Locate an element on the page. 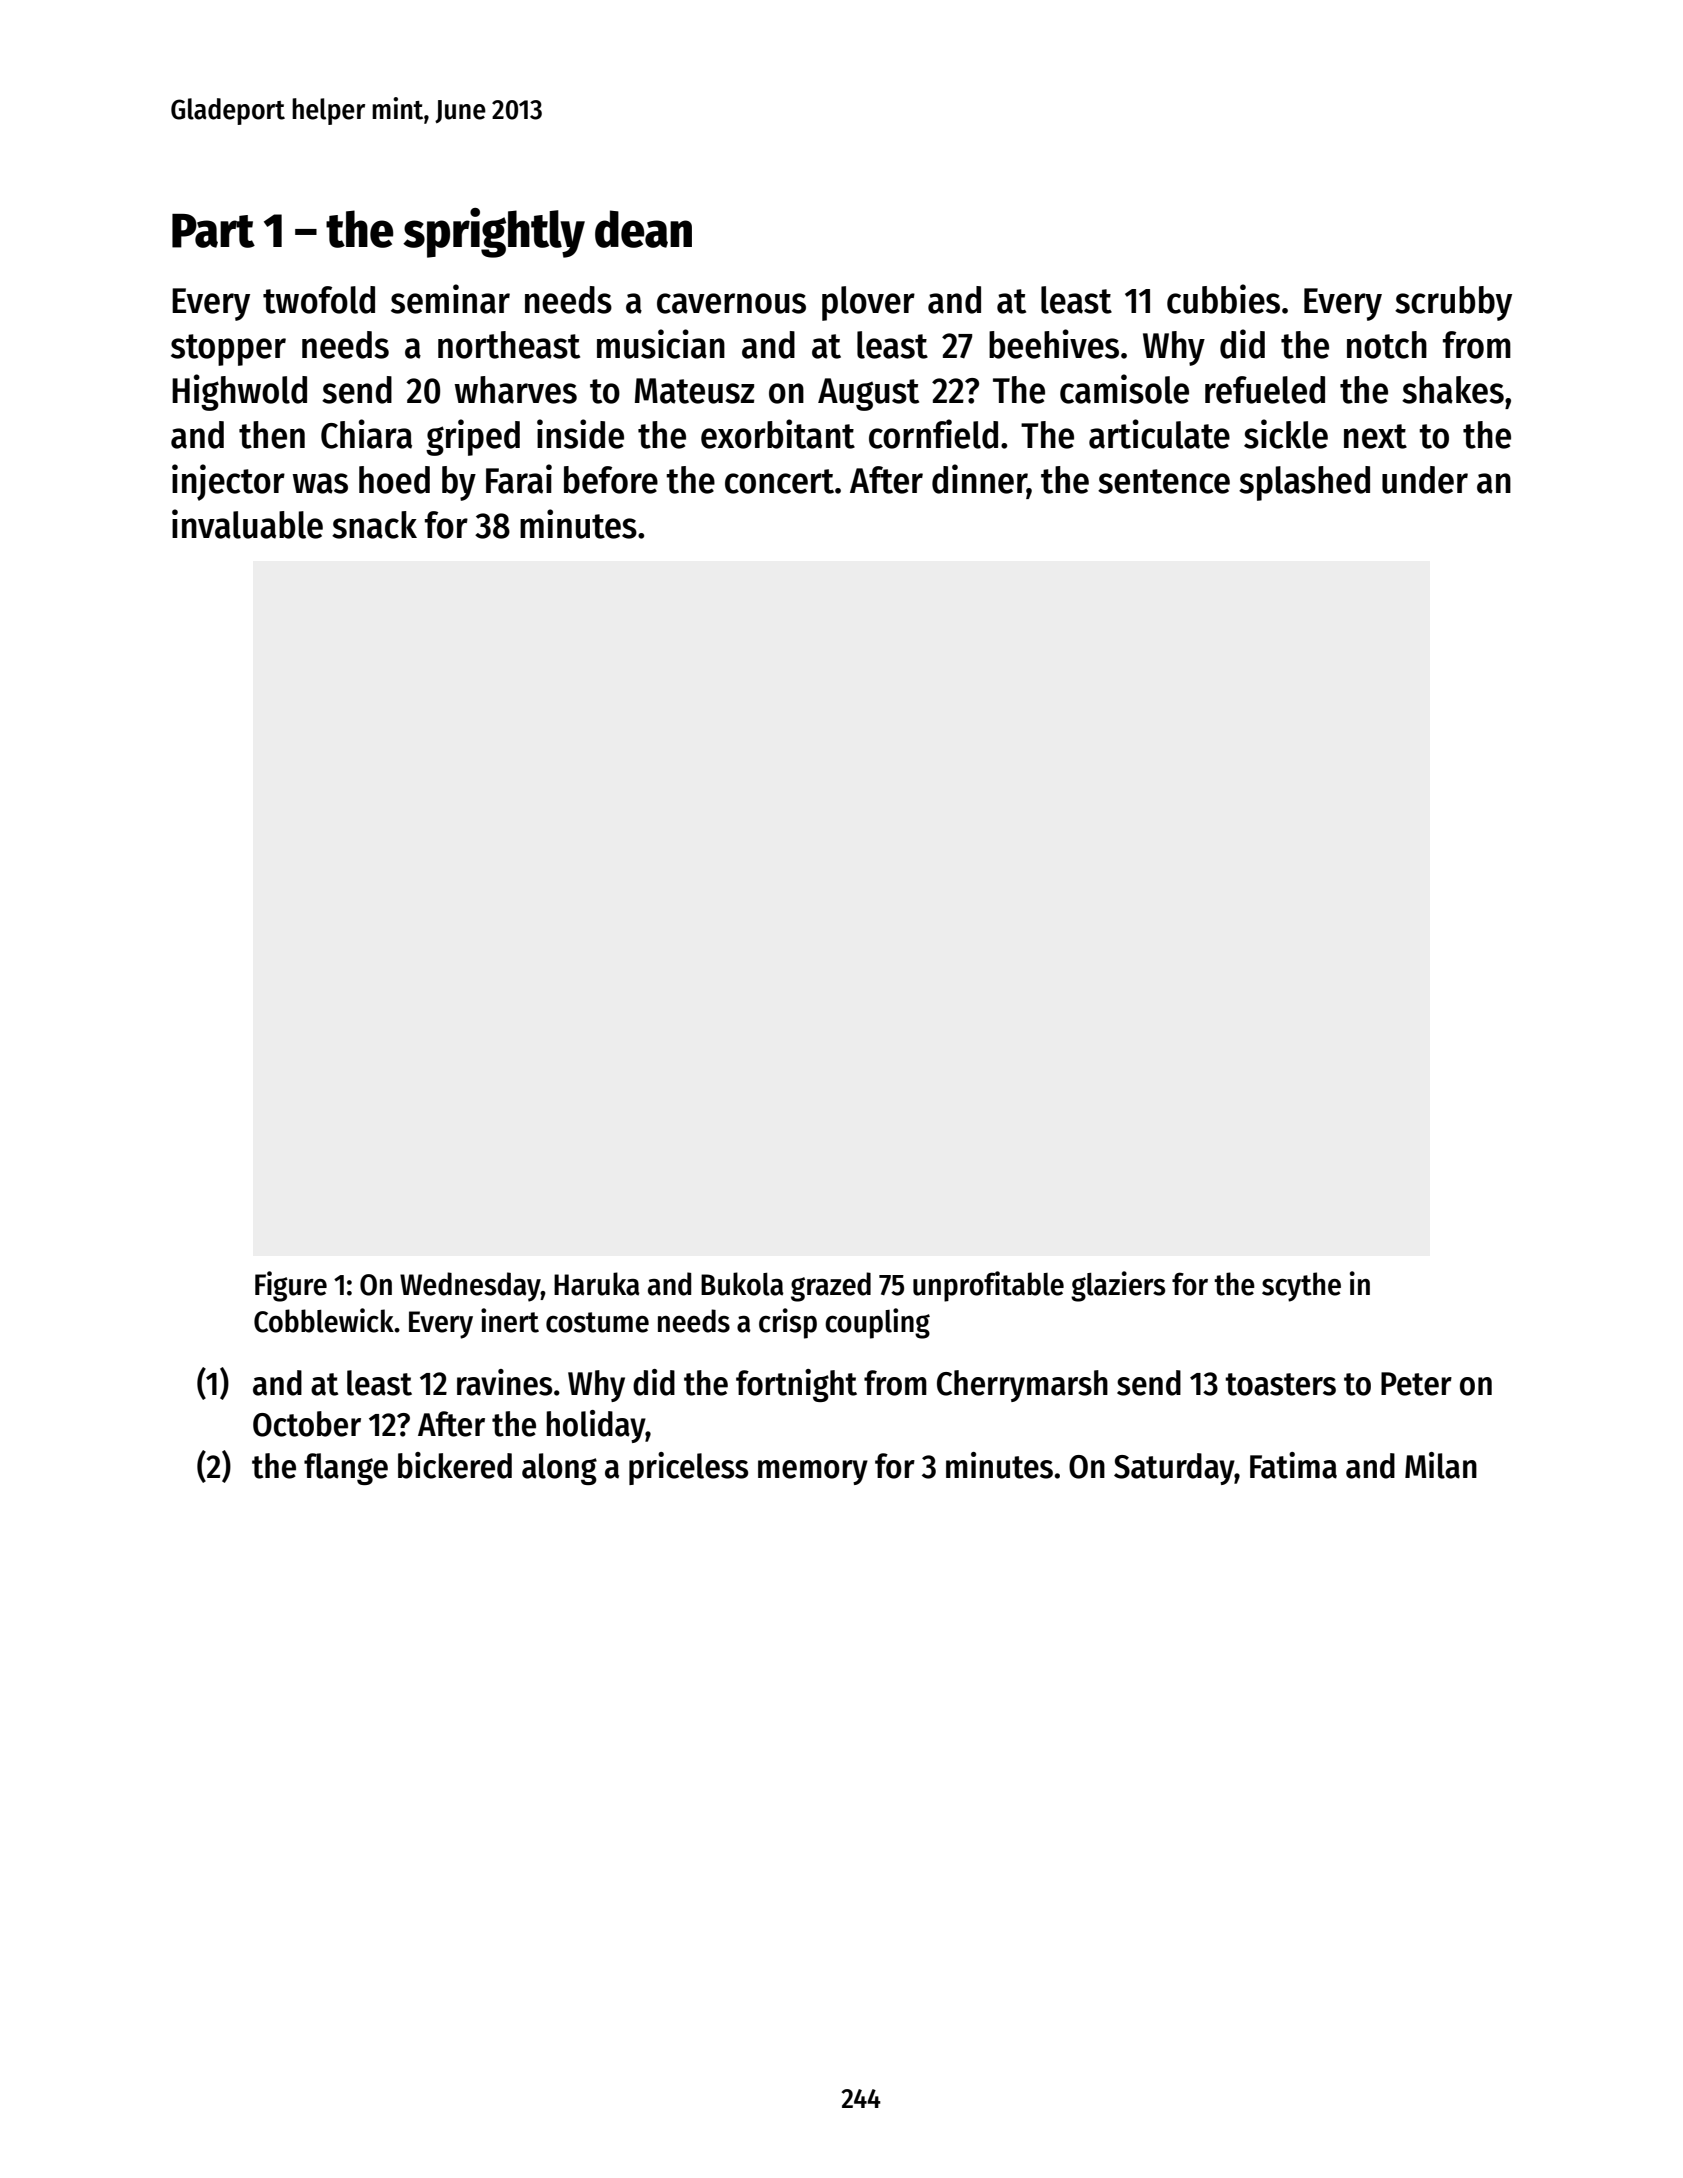  stopper is located at coordinates (228, 350).
